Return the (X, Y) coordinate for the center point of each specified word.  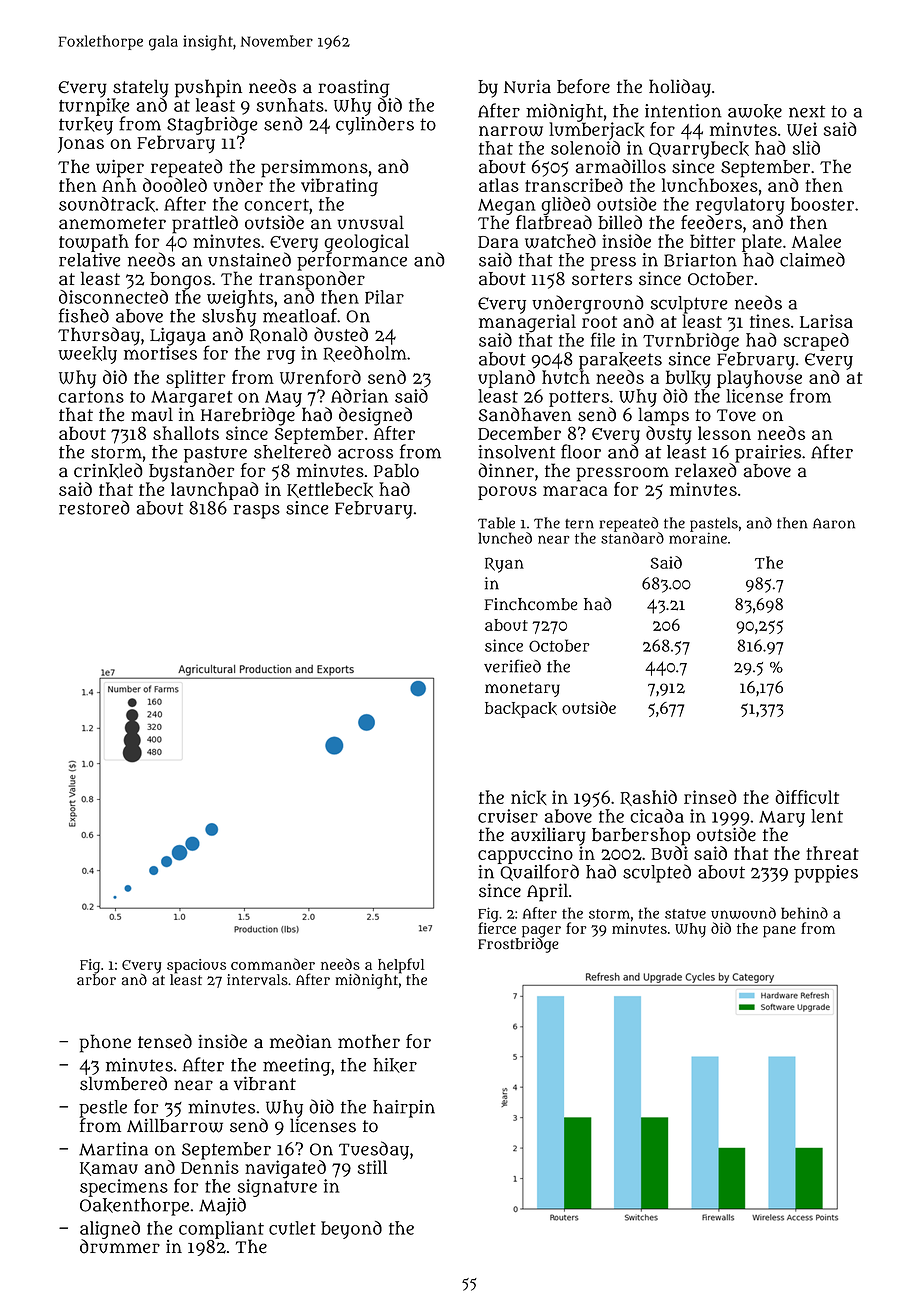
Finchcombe (531, 604)
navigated (285, 1169)
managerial (527, 323)
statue (685, 914)
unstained (249, 259)
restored (94, 507)
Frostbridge (518, 945)
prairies (768, 454)
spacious (196, 966)
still (372, 1167)
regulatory (740, 206)
